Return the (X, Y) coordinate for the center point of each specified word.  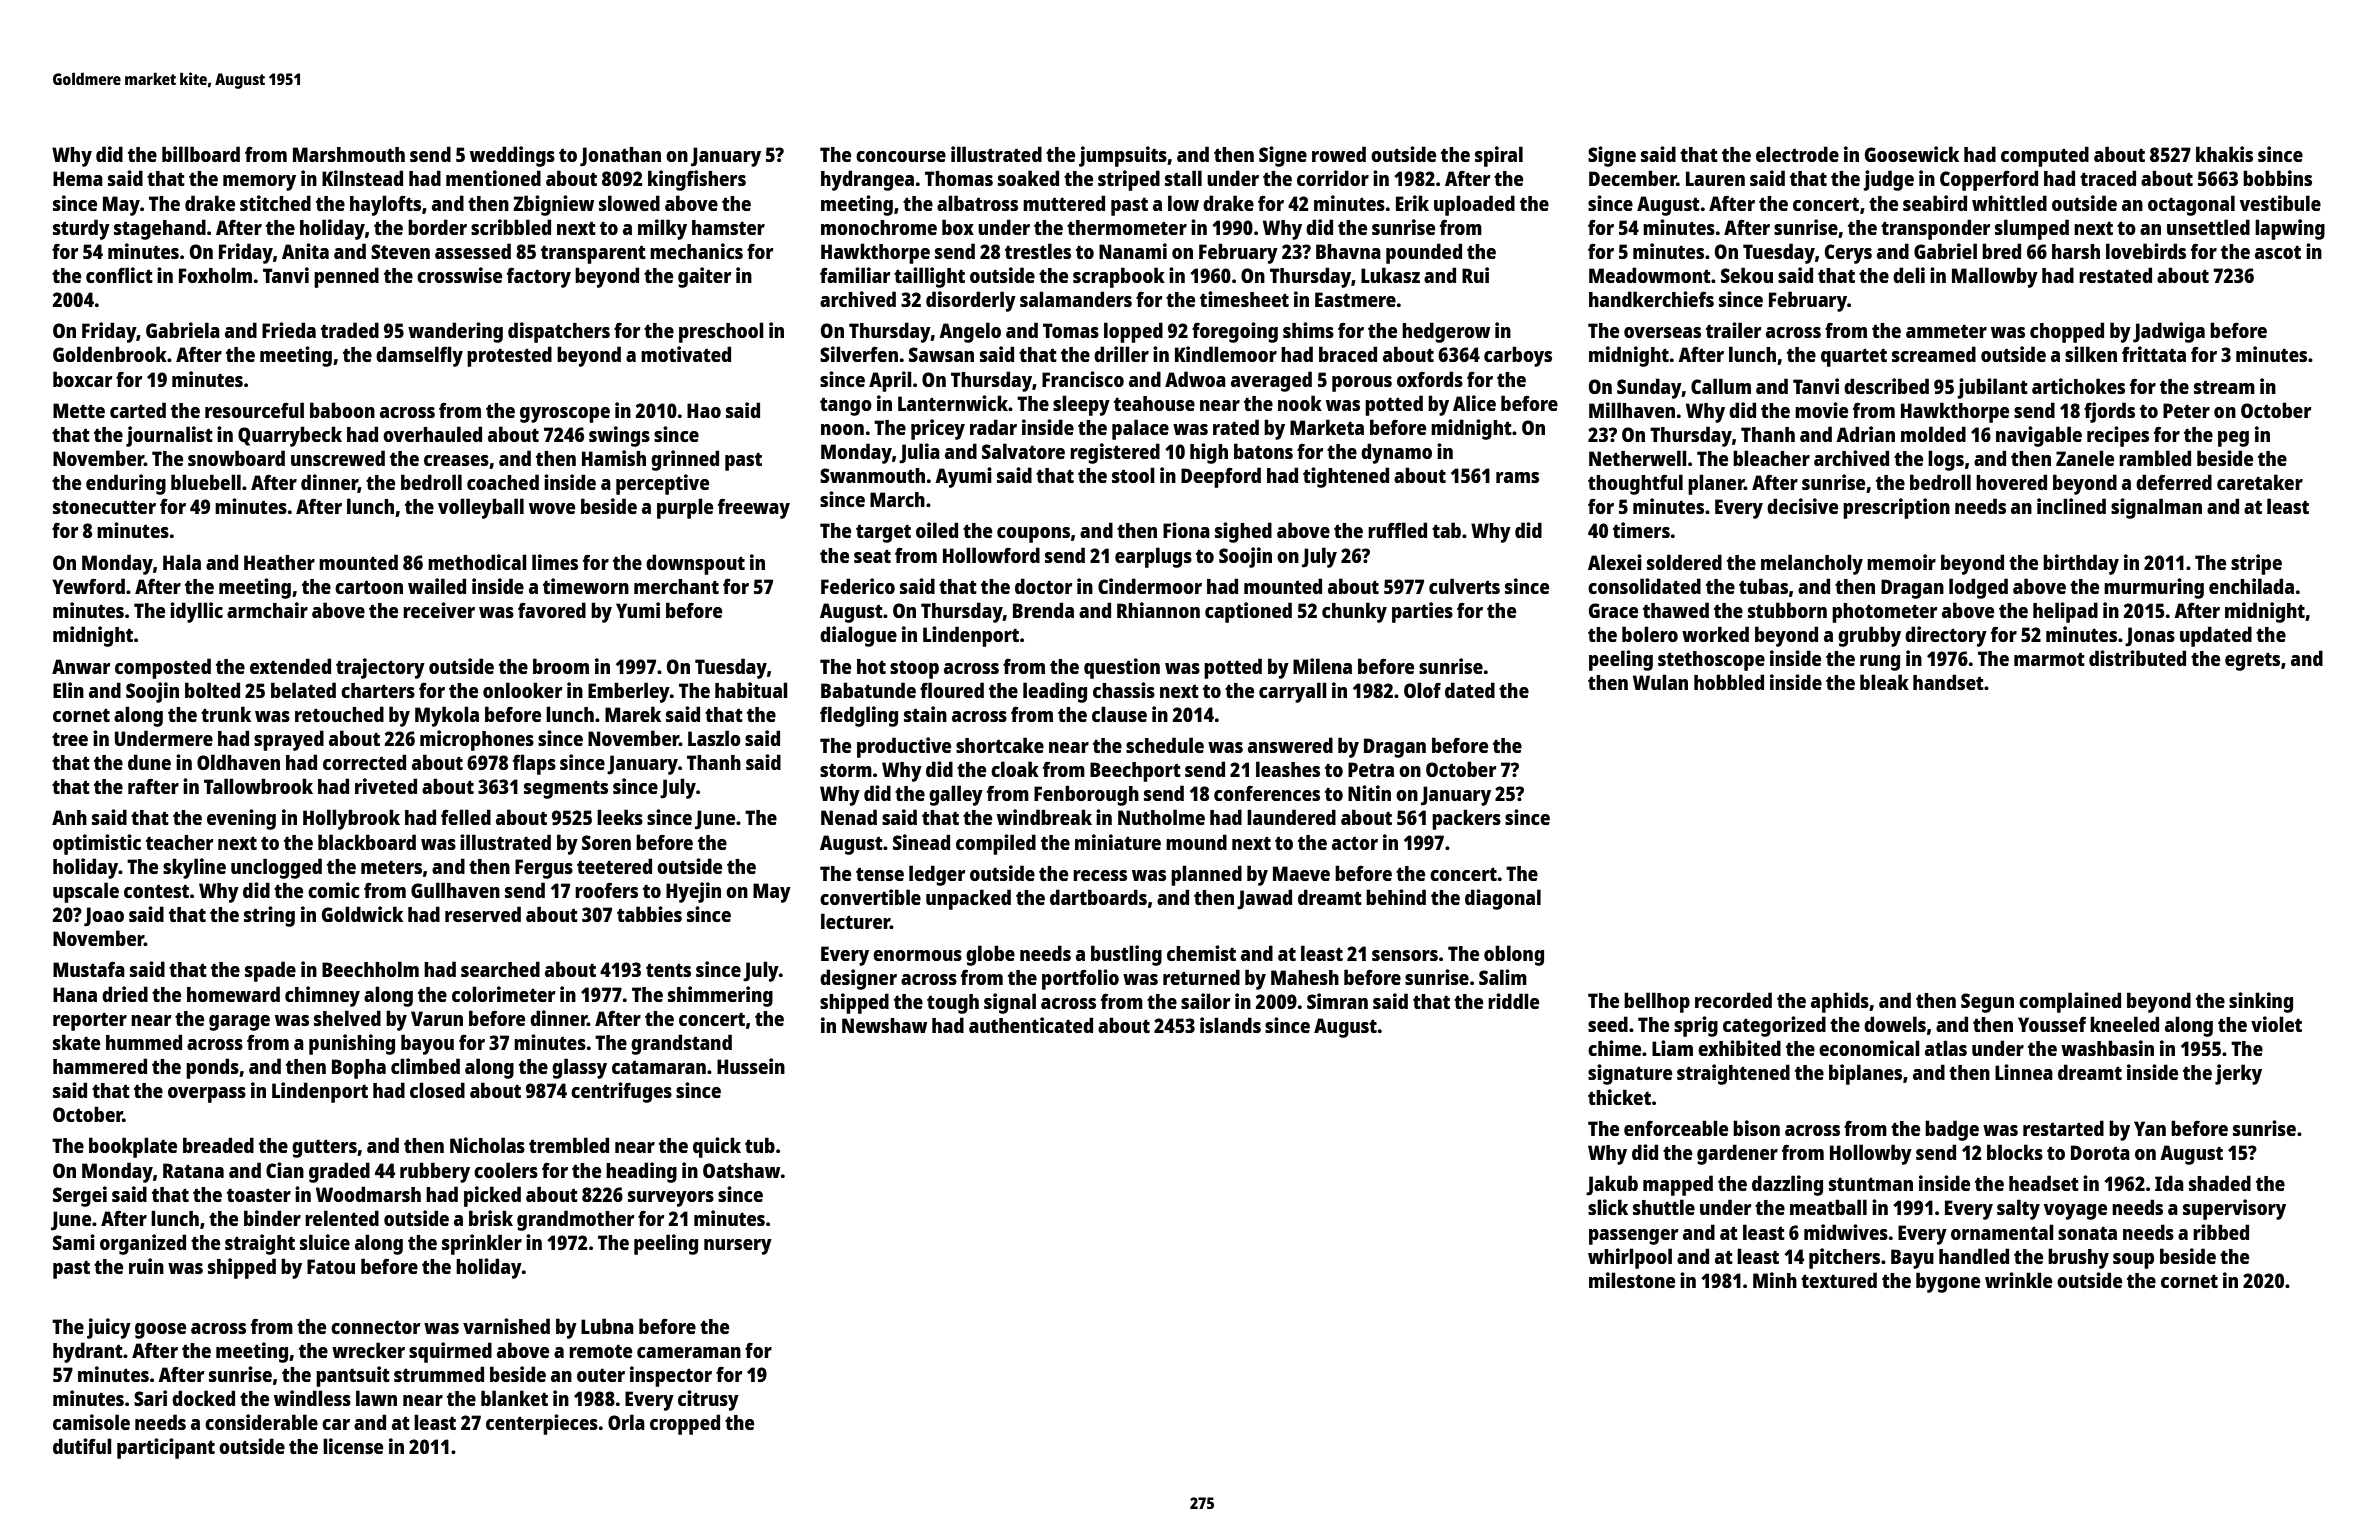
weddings (512, 156)
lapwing (2290, 229)
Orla (626, 1422)
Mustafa (89, 969)
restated (2115, 275)
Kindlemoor (1226, 354)
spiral (1499, 156)
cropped (685, 1424)
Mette (79, 410)
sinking (2261, 1002)
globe (990, 955)
